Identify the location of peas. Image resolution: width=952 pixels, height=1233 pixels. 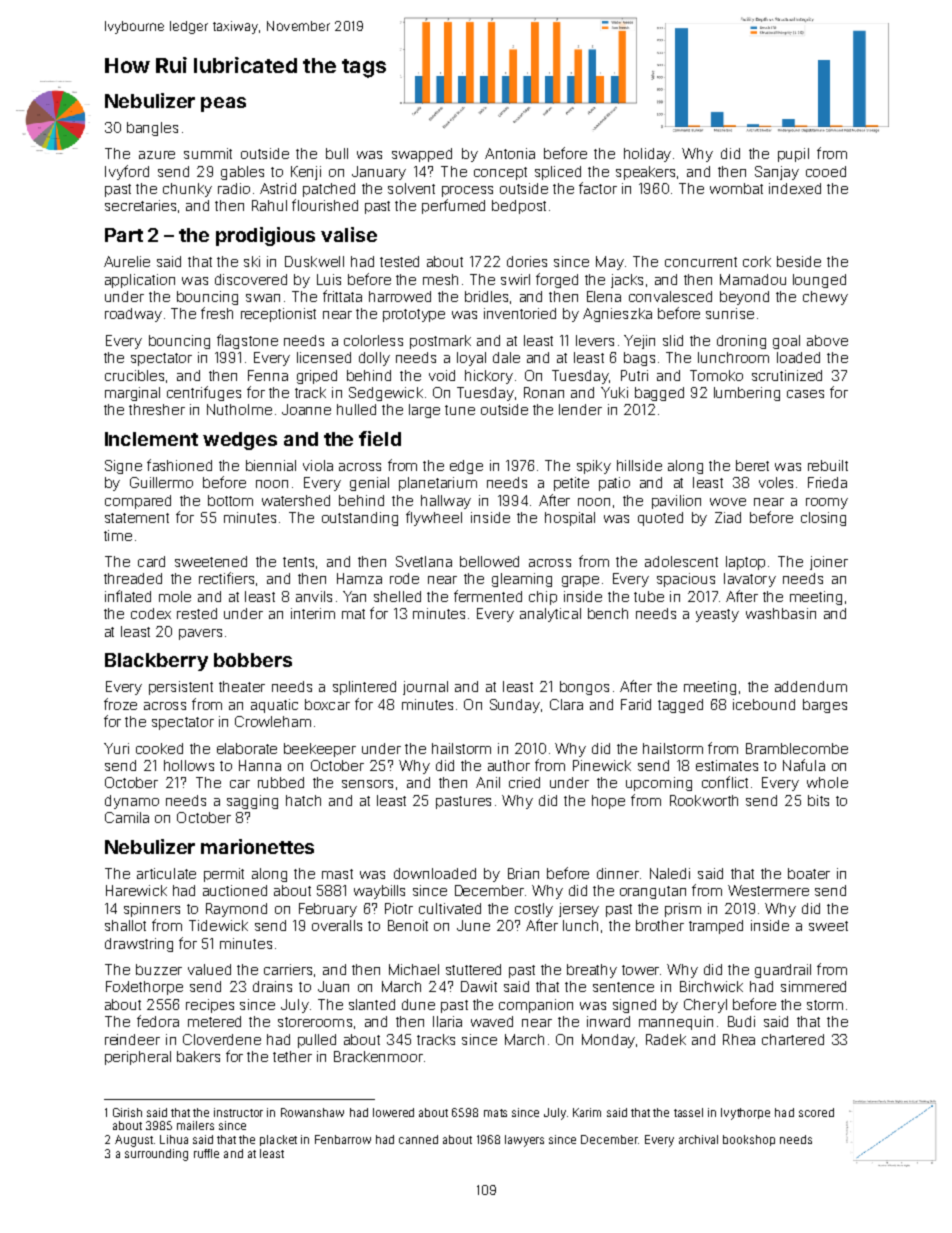
(223, 104).
